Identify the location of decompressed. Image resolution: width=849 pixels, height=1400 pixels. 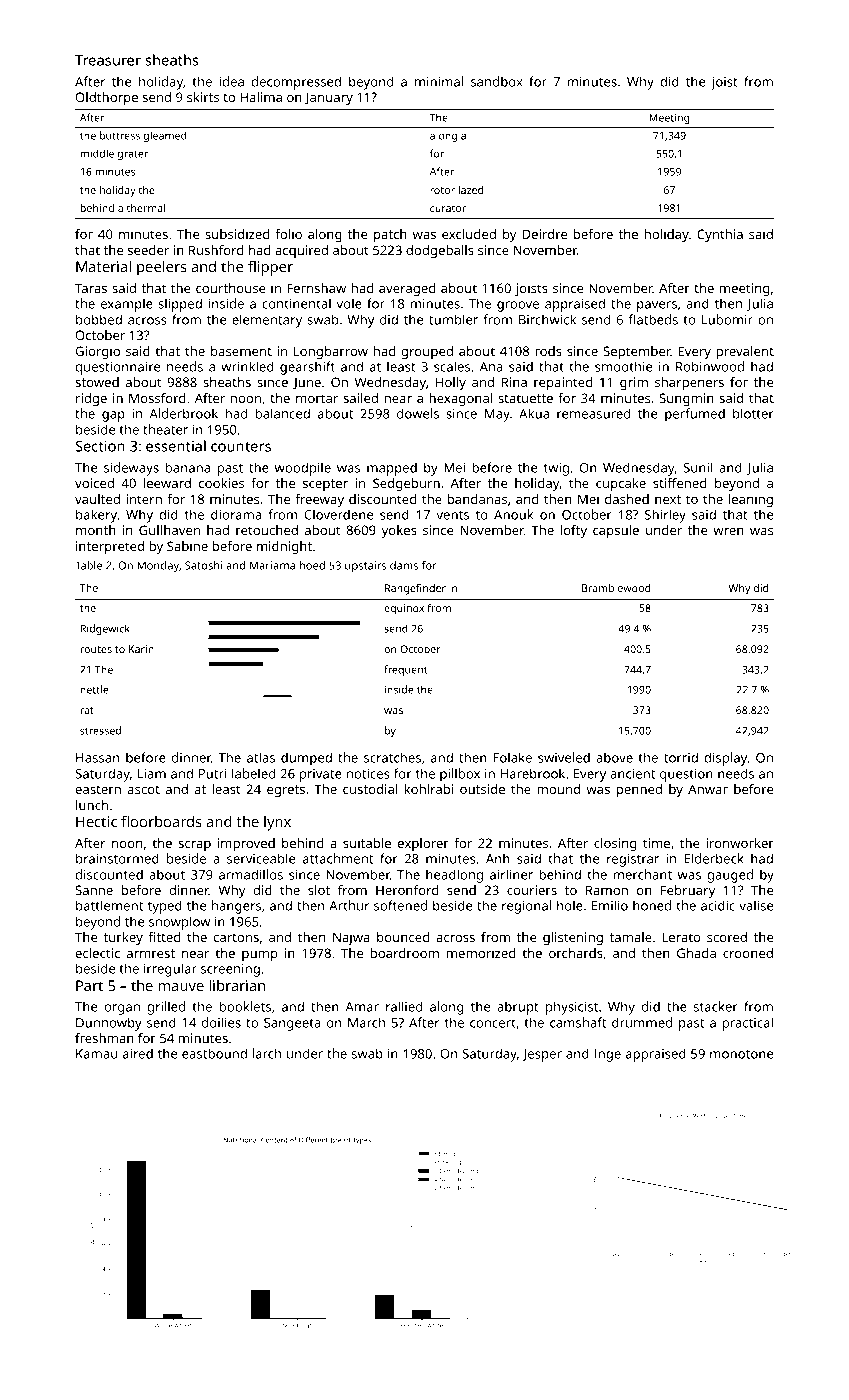
(296, 83).
